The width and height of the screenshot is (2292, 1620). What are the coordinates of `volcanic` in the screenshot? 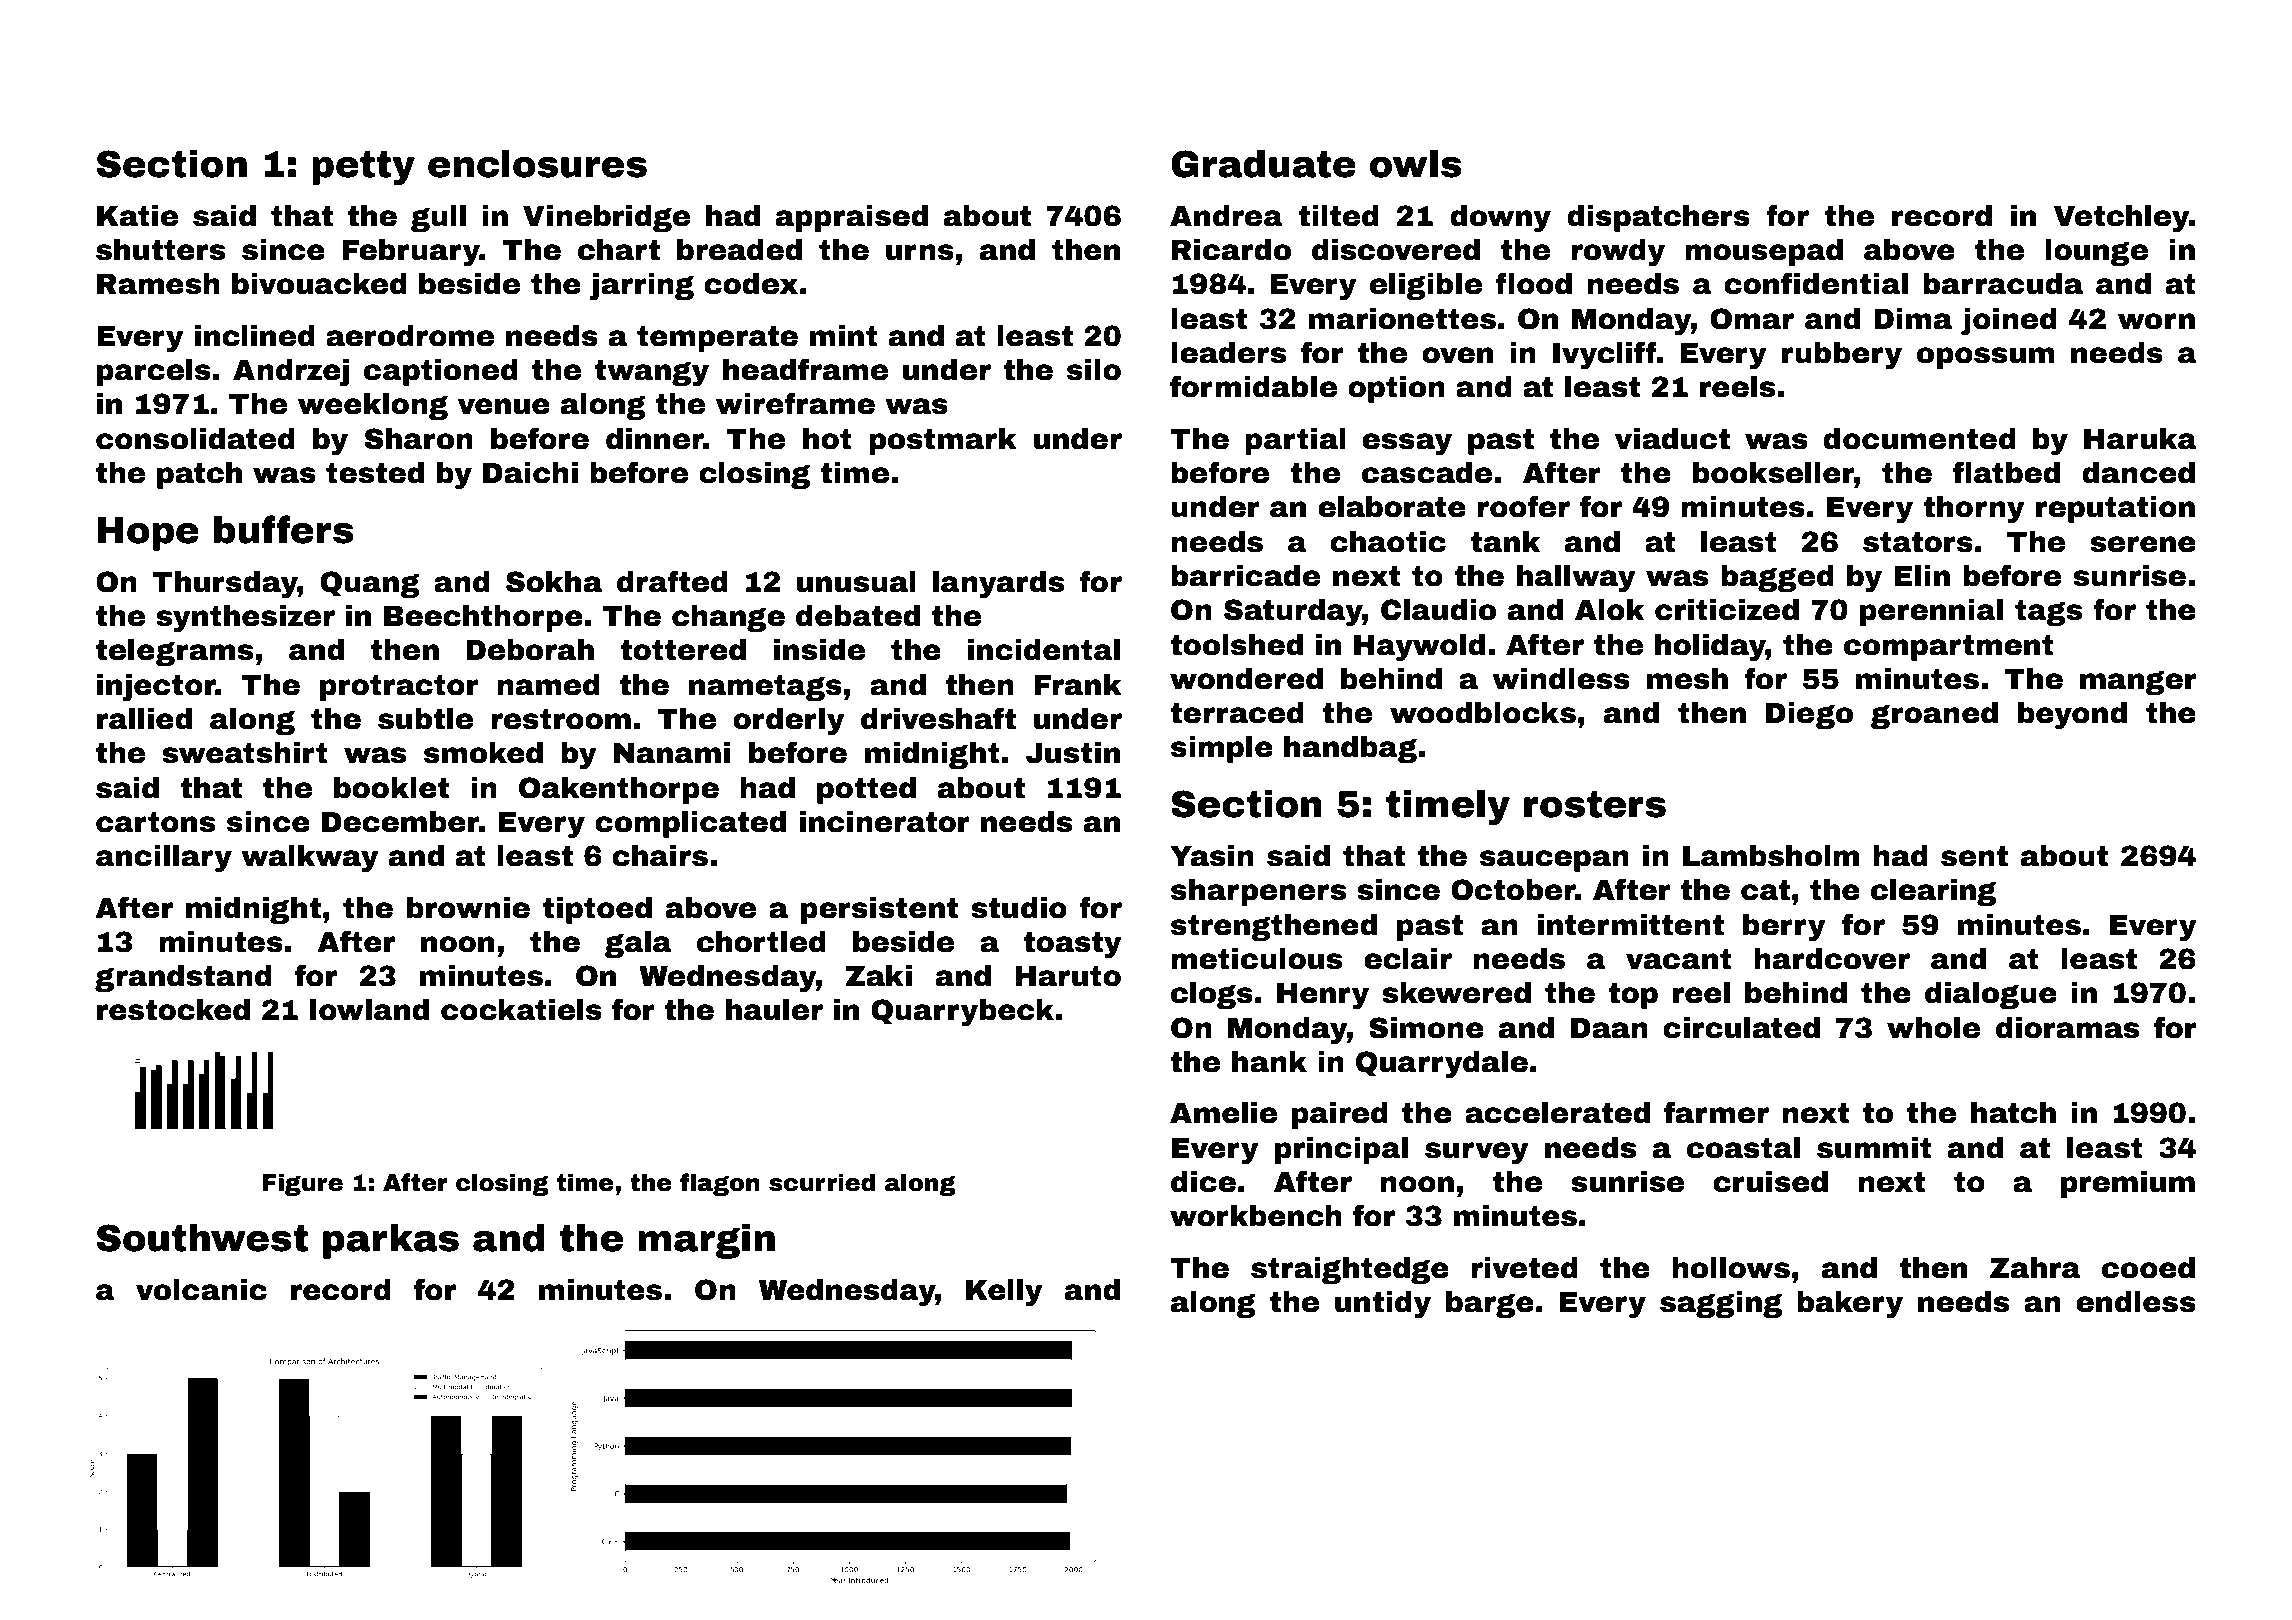 It's located at (201, 1290).
